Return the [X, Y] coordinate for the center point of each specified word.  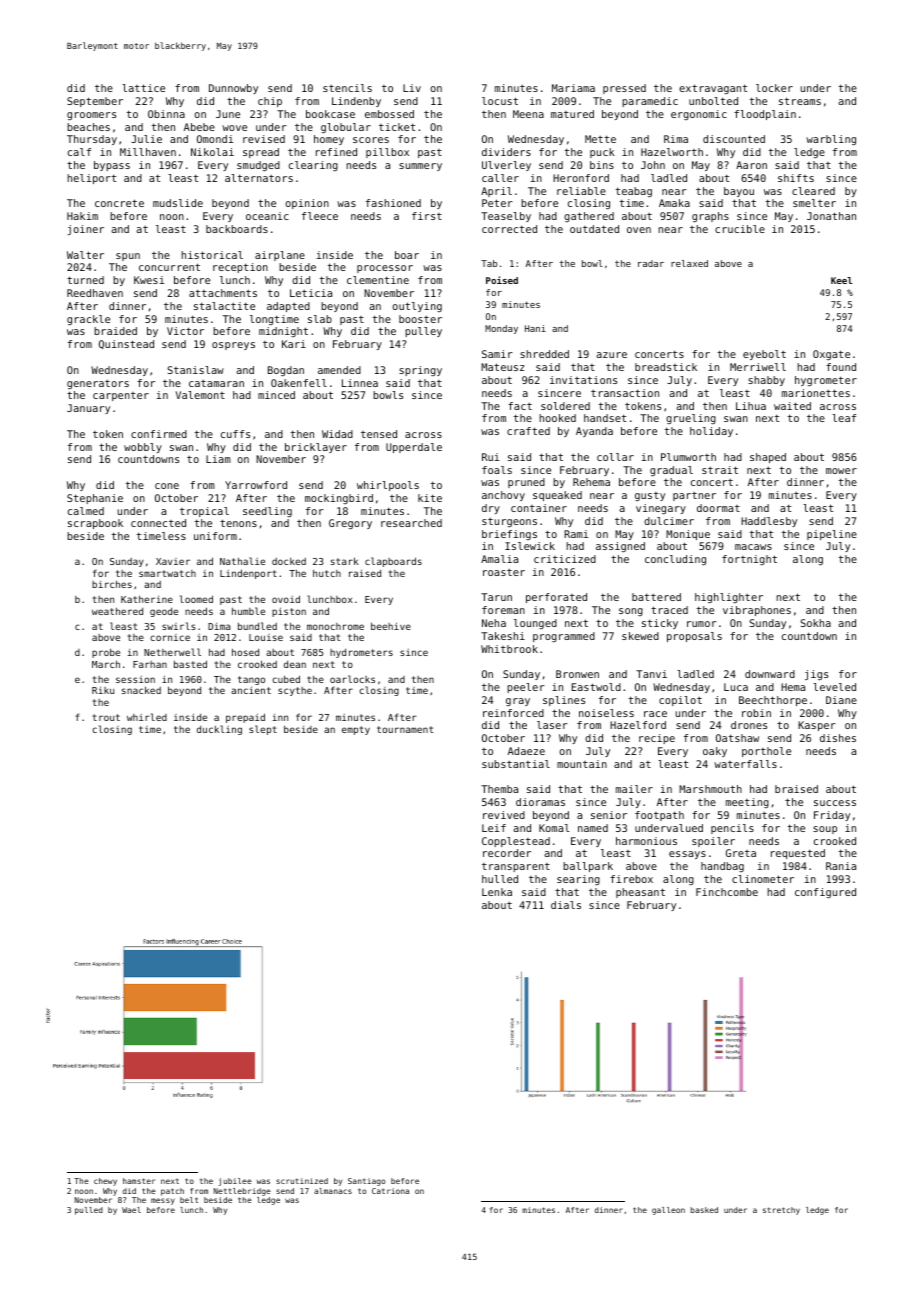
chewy [105, 1182]
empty [356, 730]
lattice [143, 88]
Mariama [573, 88]
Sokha [815, 623]
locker [774, 88]
